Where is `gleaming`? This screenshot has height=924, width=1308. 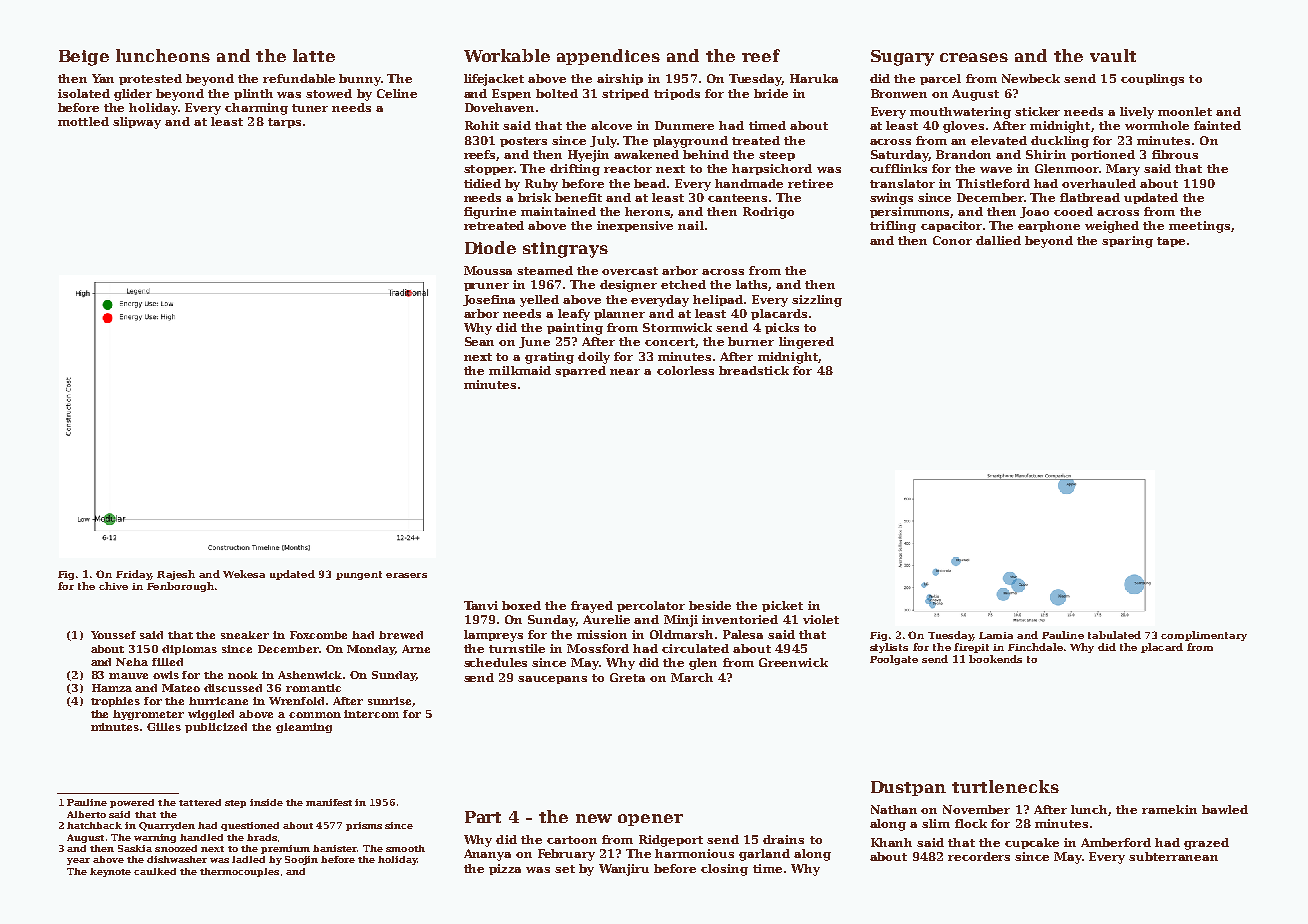
gleaming is located at coordinates (304, 728).
